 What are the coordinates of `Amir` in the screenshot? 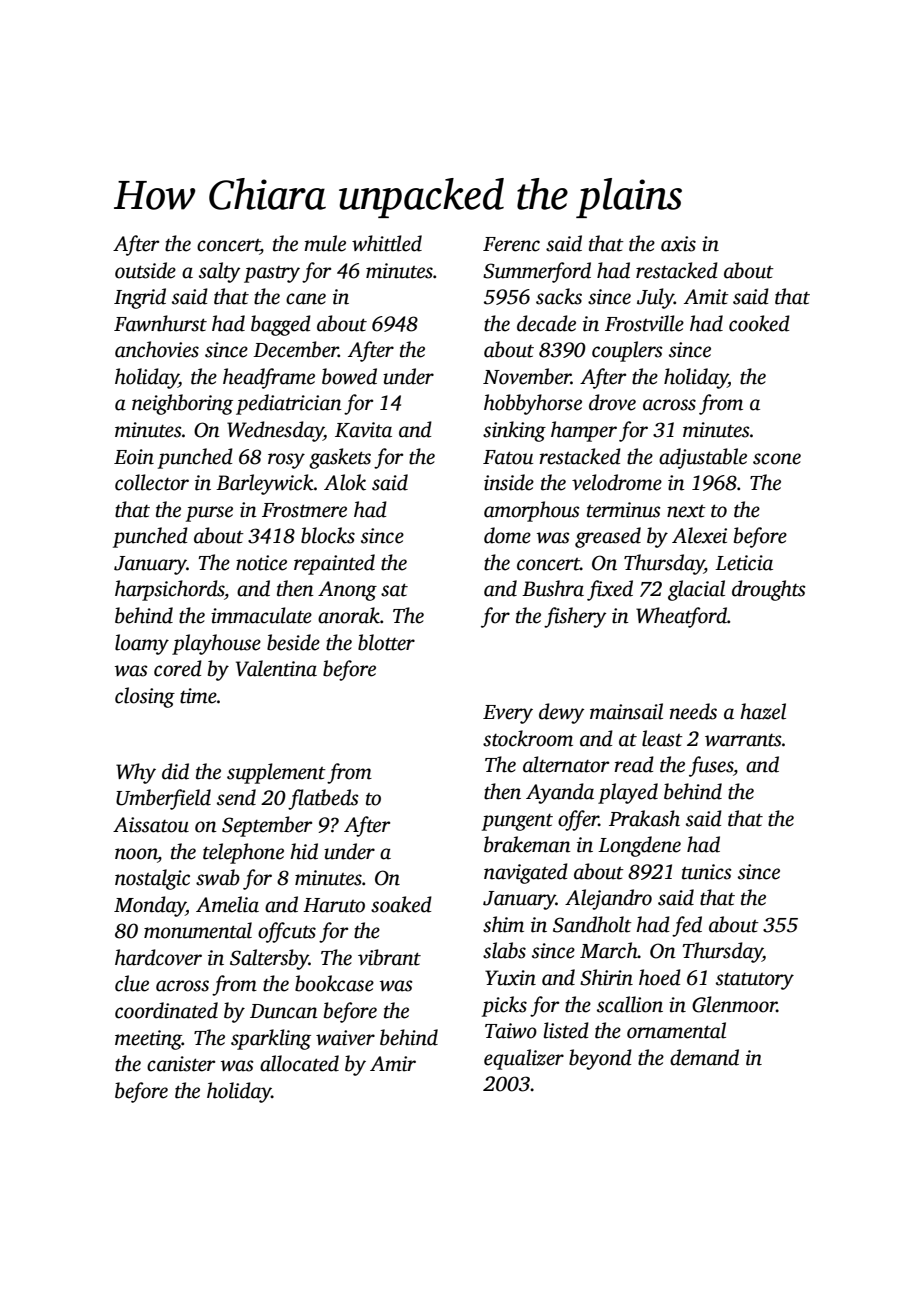 It's located at (393, 1064).
